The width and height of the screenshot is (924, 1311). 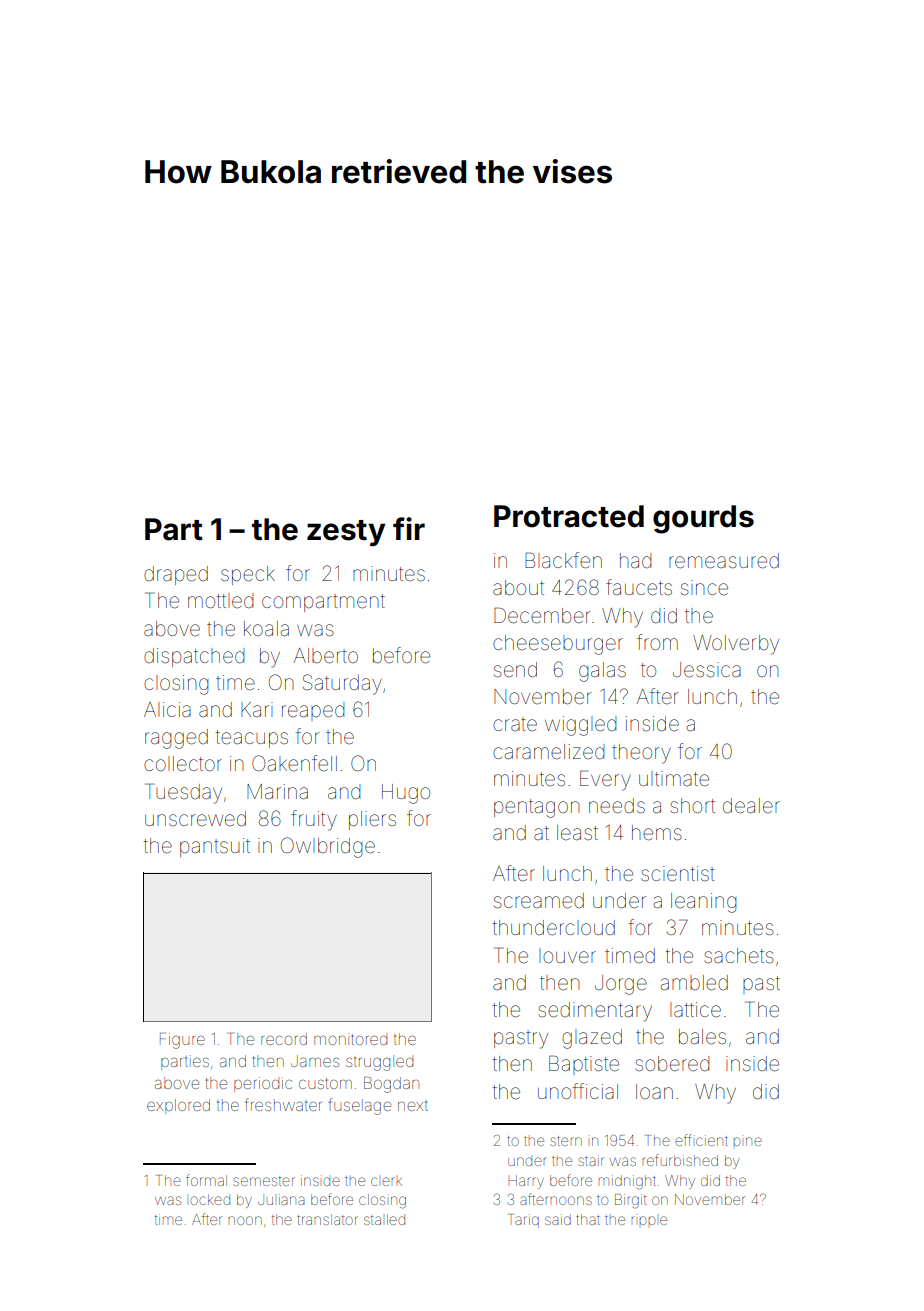 I want to click on Saturday, so click(x=342, y=684).
